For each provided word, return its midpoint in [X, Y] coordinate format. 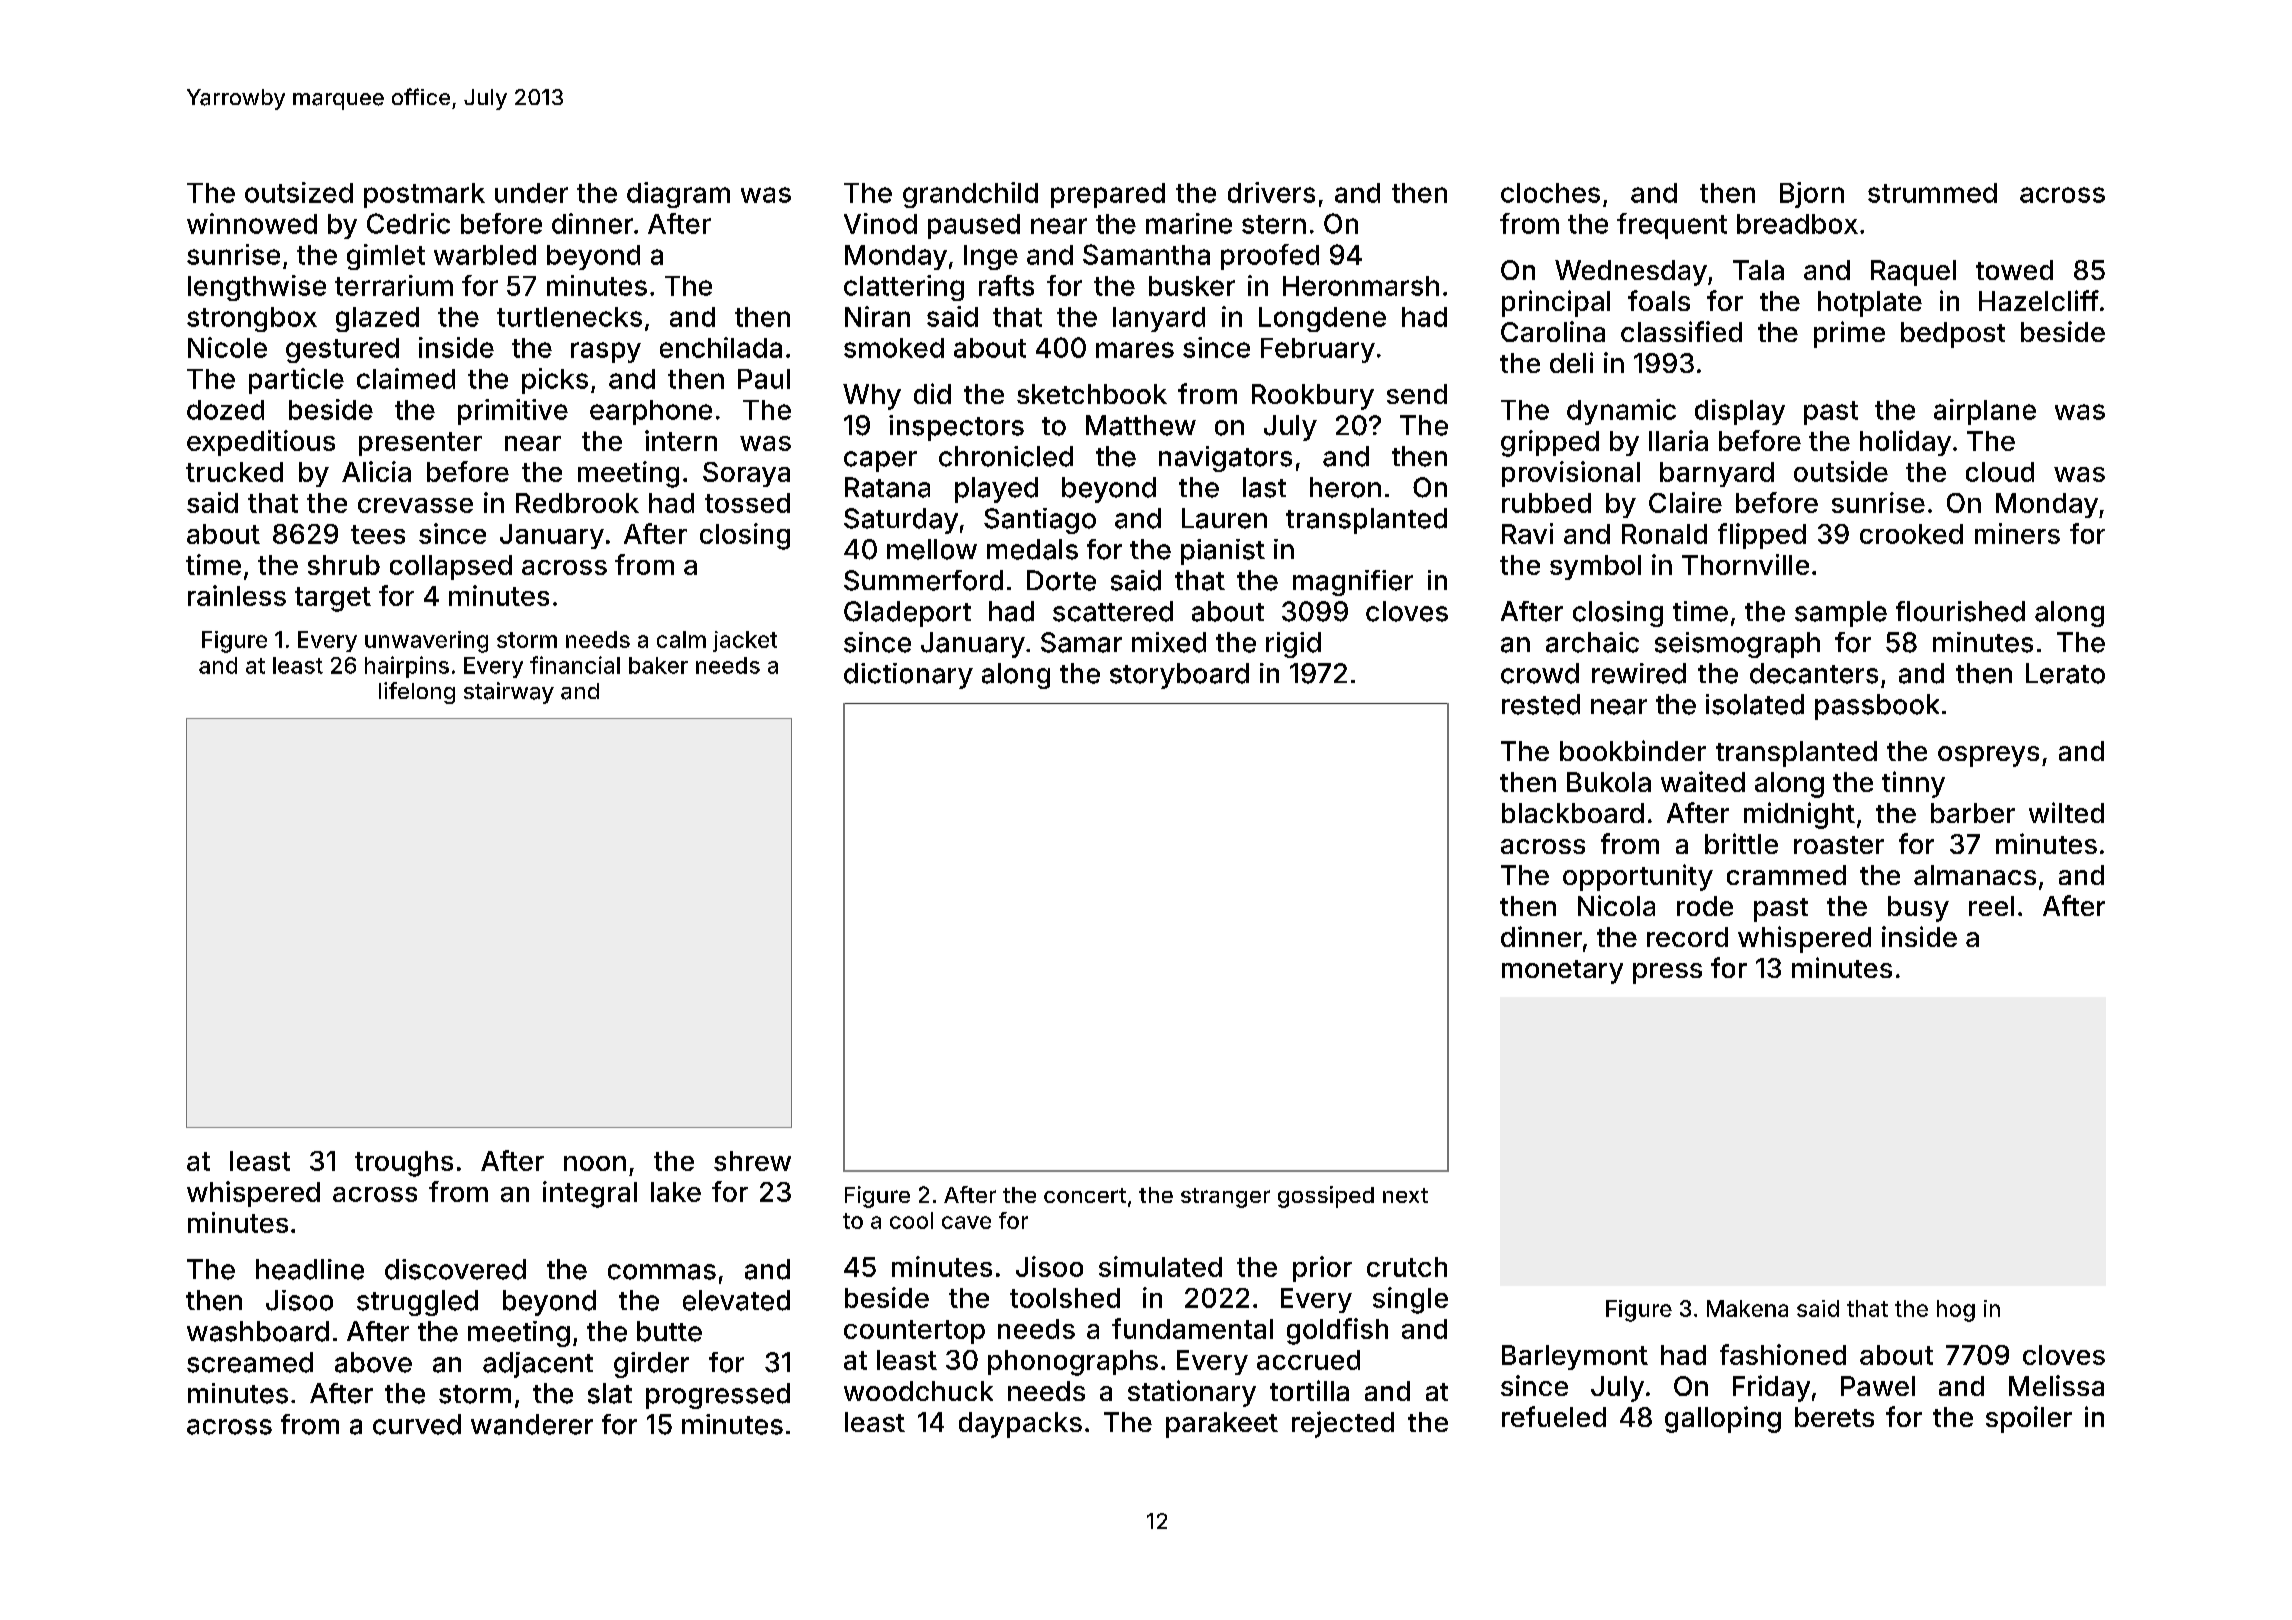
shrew [752, 1161]
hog [1956, 1311]
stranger [1225, 1198]
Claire [1685, 502]
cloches [1550, 193]
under [531, 193]
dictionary [908, 676]
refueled [1554, 1416]
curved [417, 1424]
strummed [1932, 193]
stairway [509, 693]
